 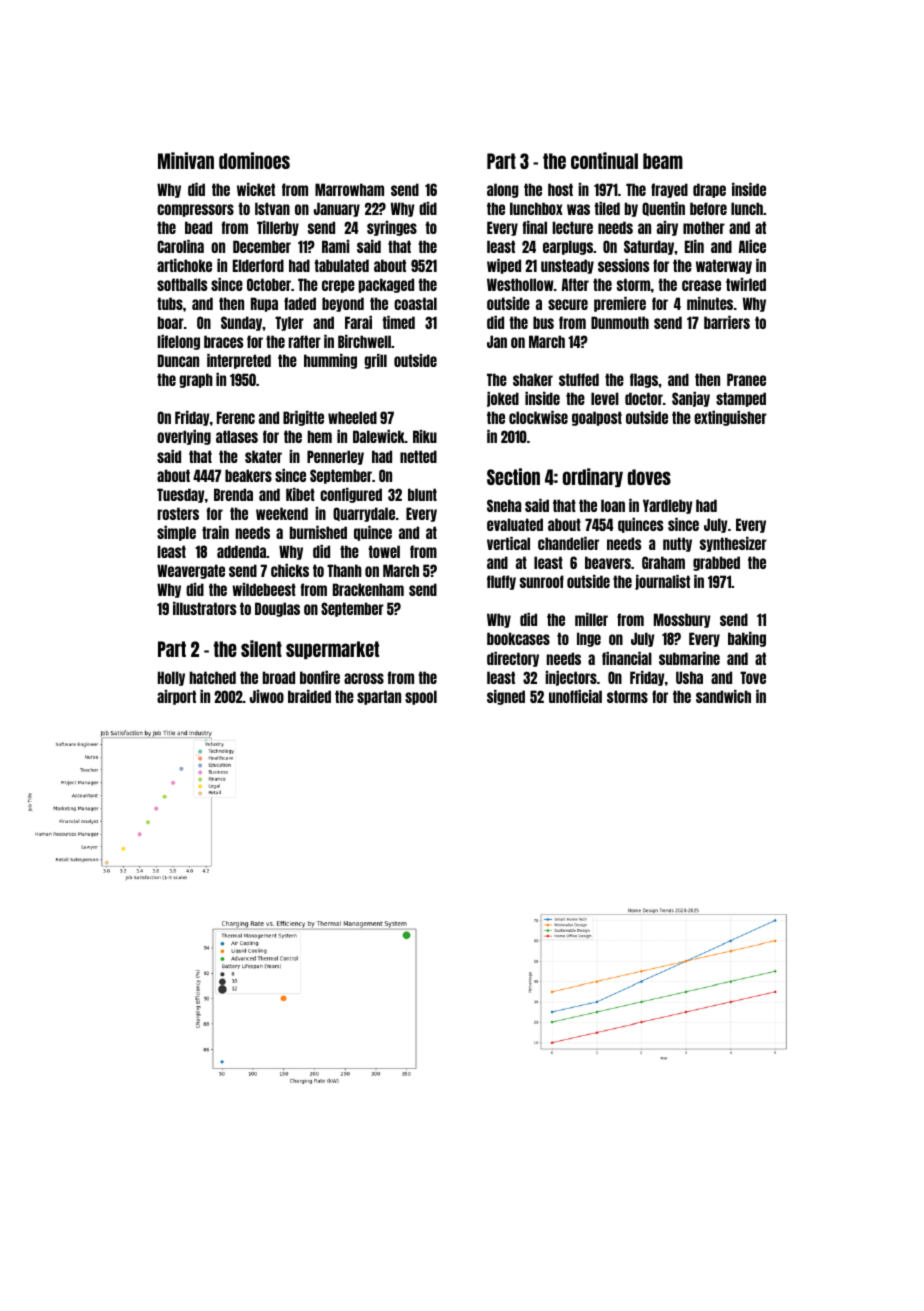 I want to click on host, so click(x=560, y=189).
